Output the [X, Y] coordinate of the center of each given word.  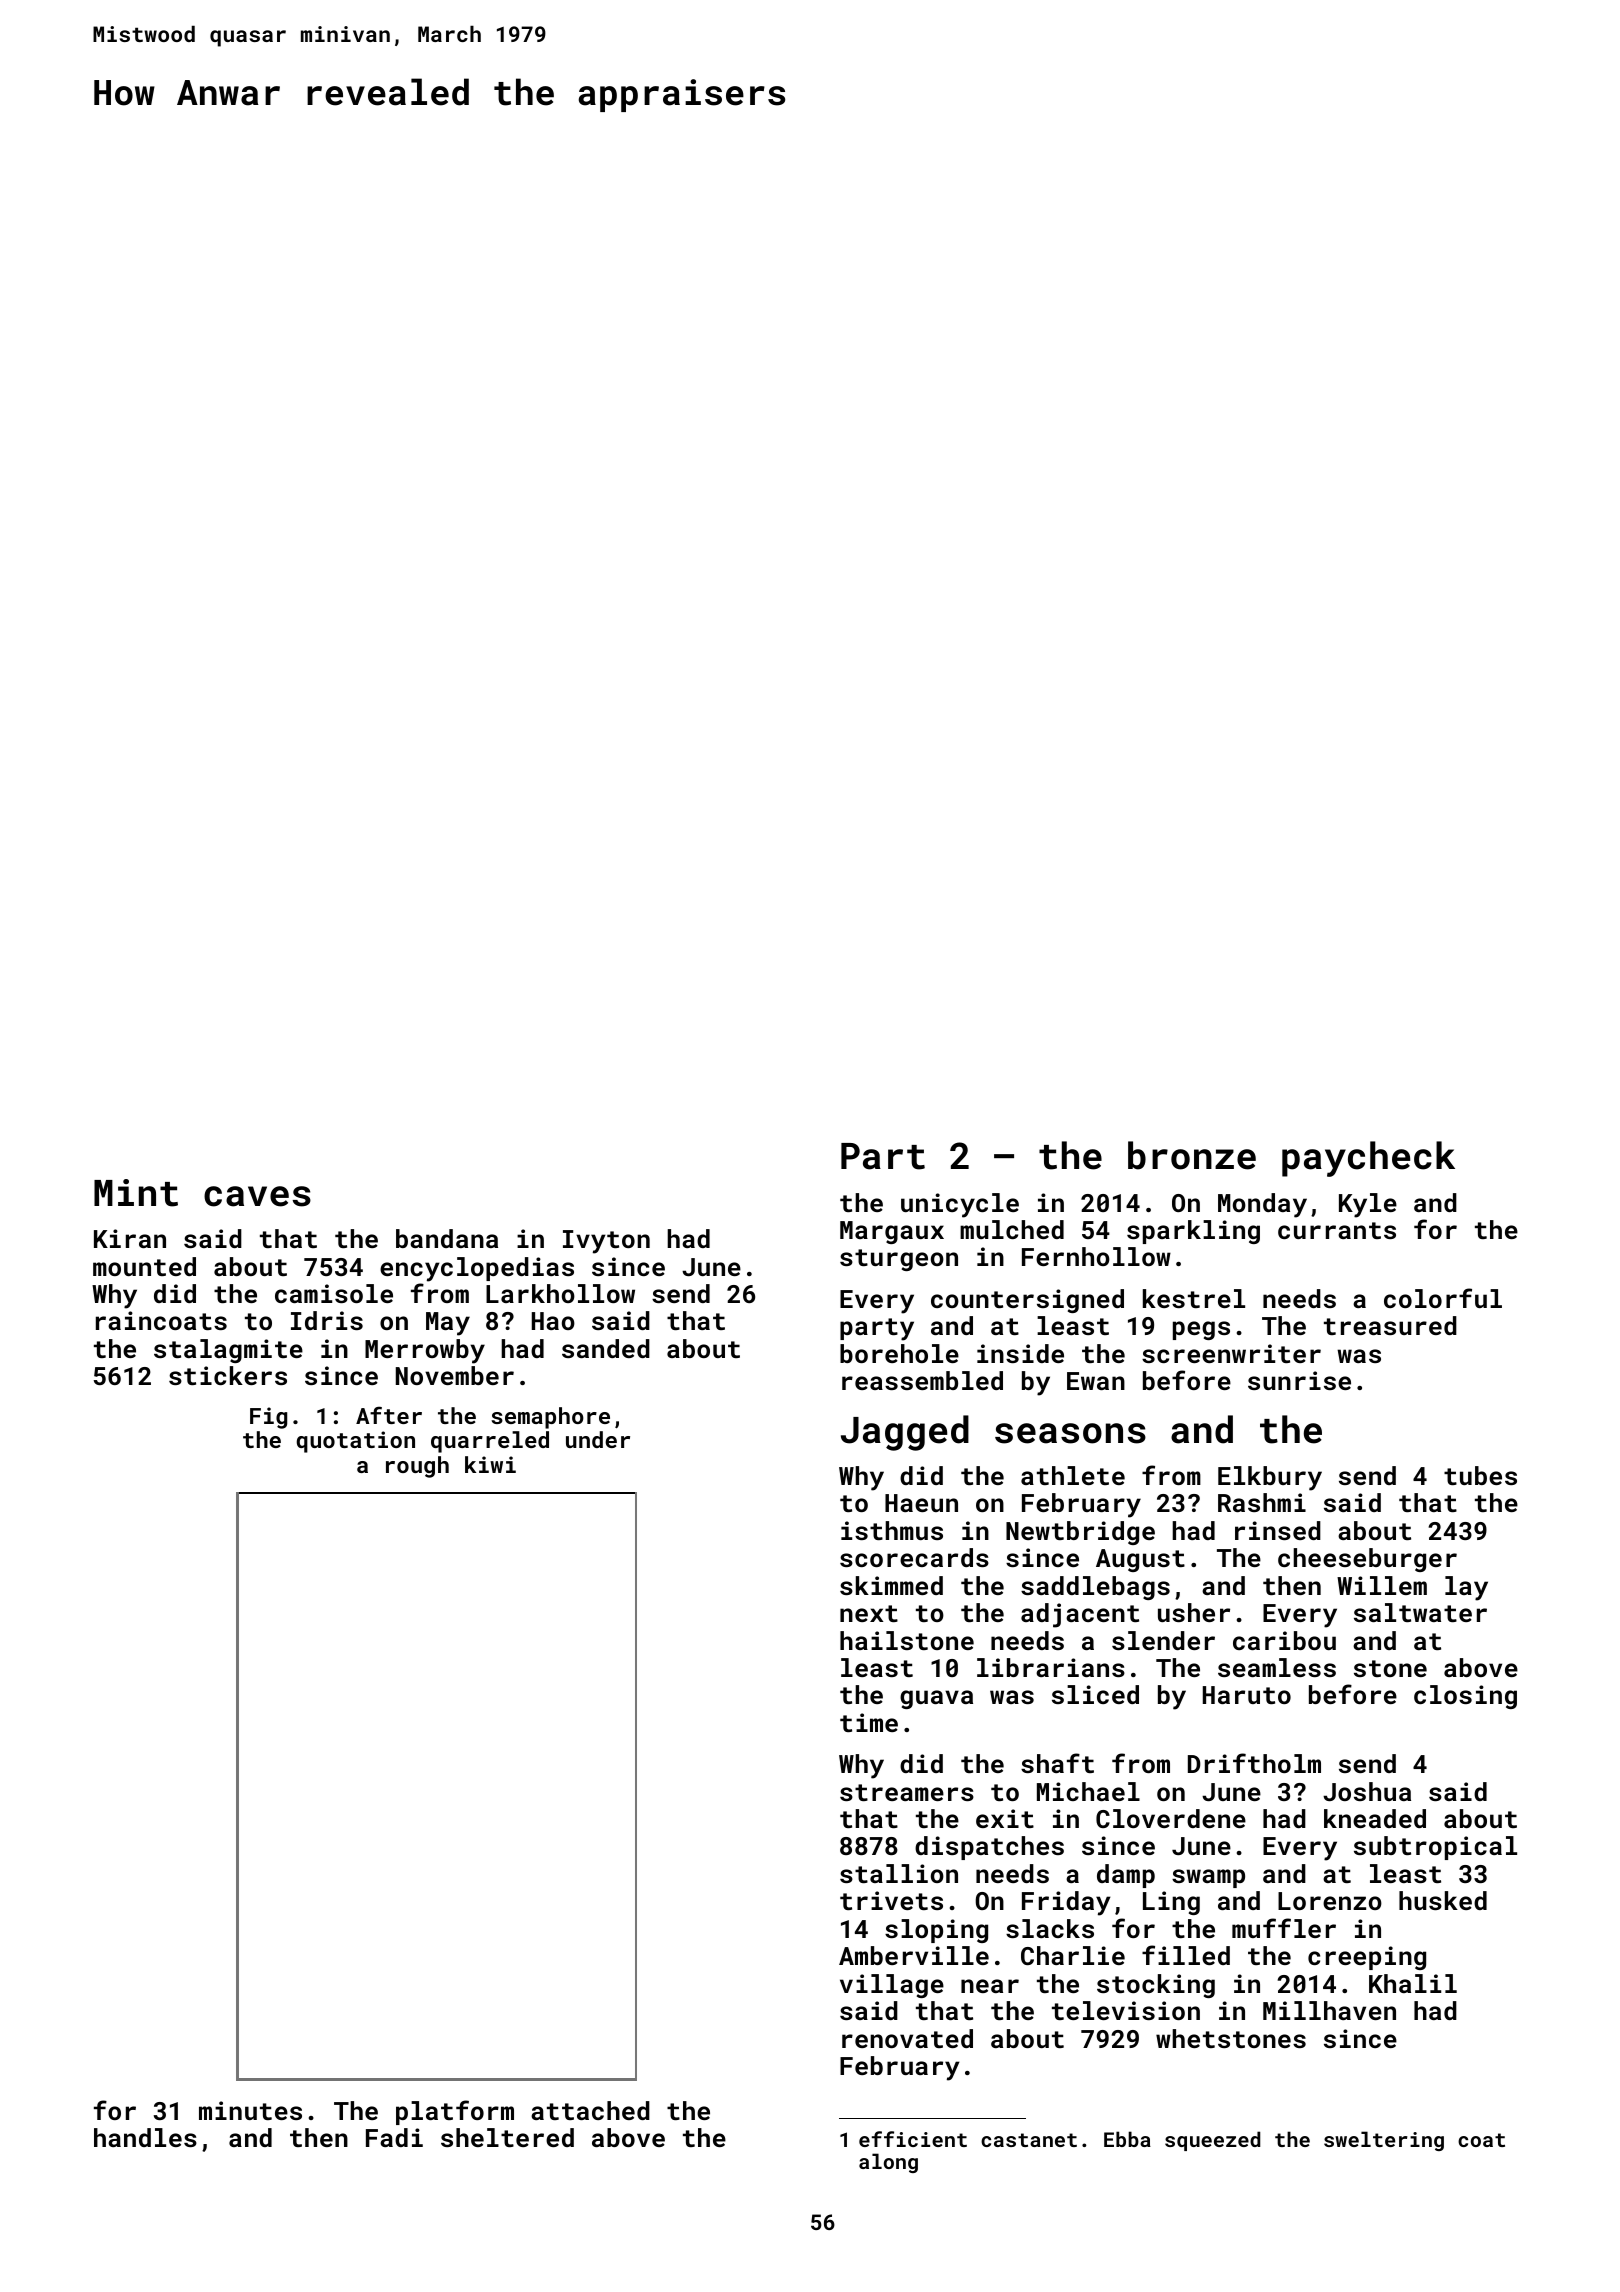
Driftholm [1254, 1763]
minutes [250, 2110]
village [892, 1986]
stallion [899, 1873]
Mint [136, 1193]
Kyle [1368, 1205]
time [869, 1722]
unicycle [960, 1205]
